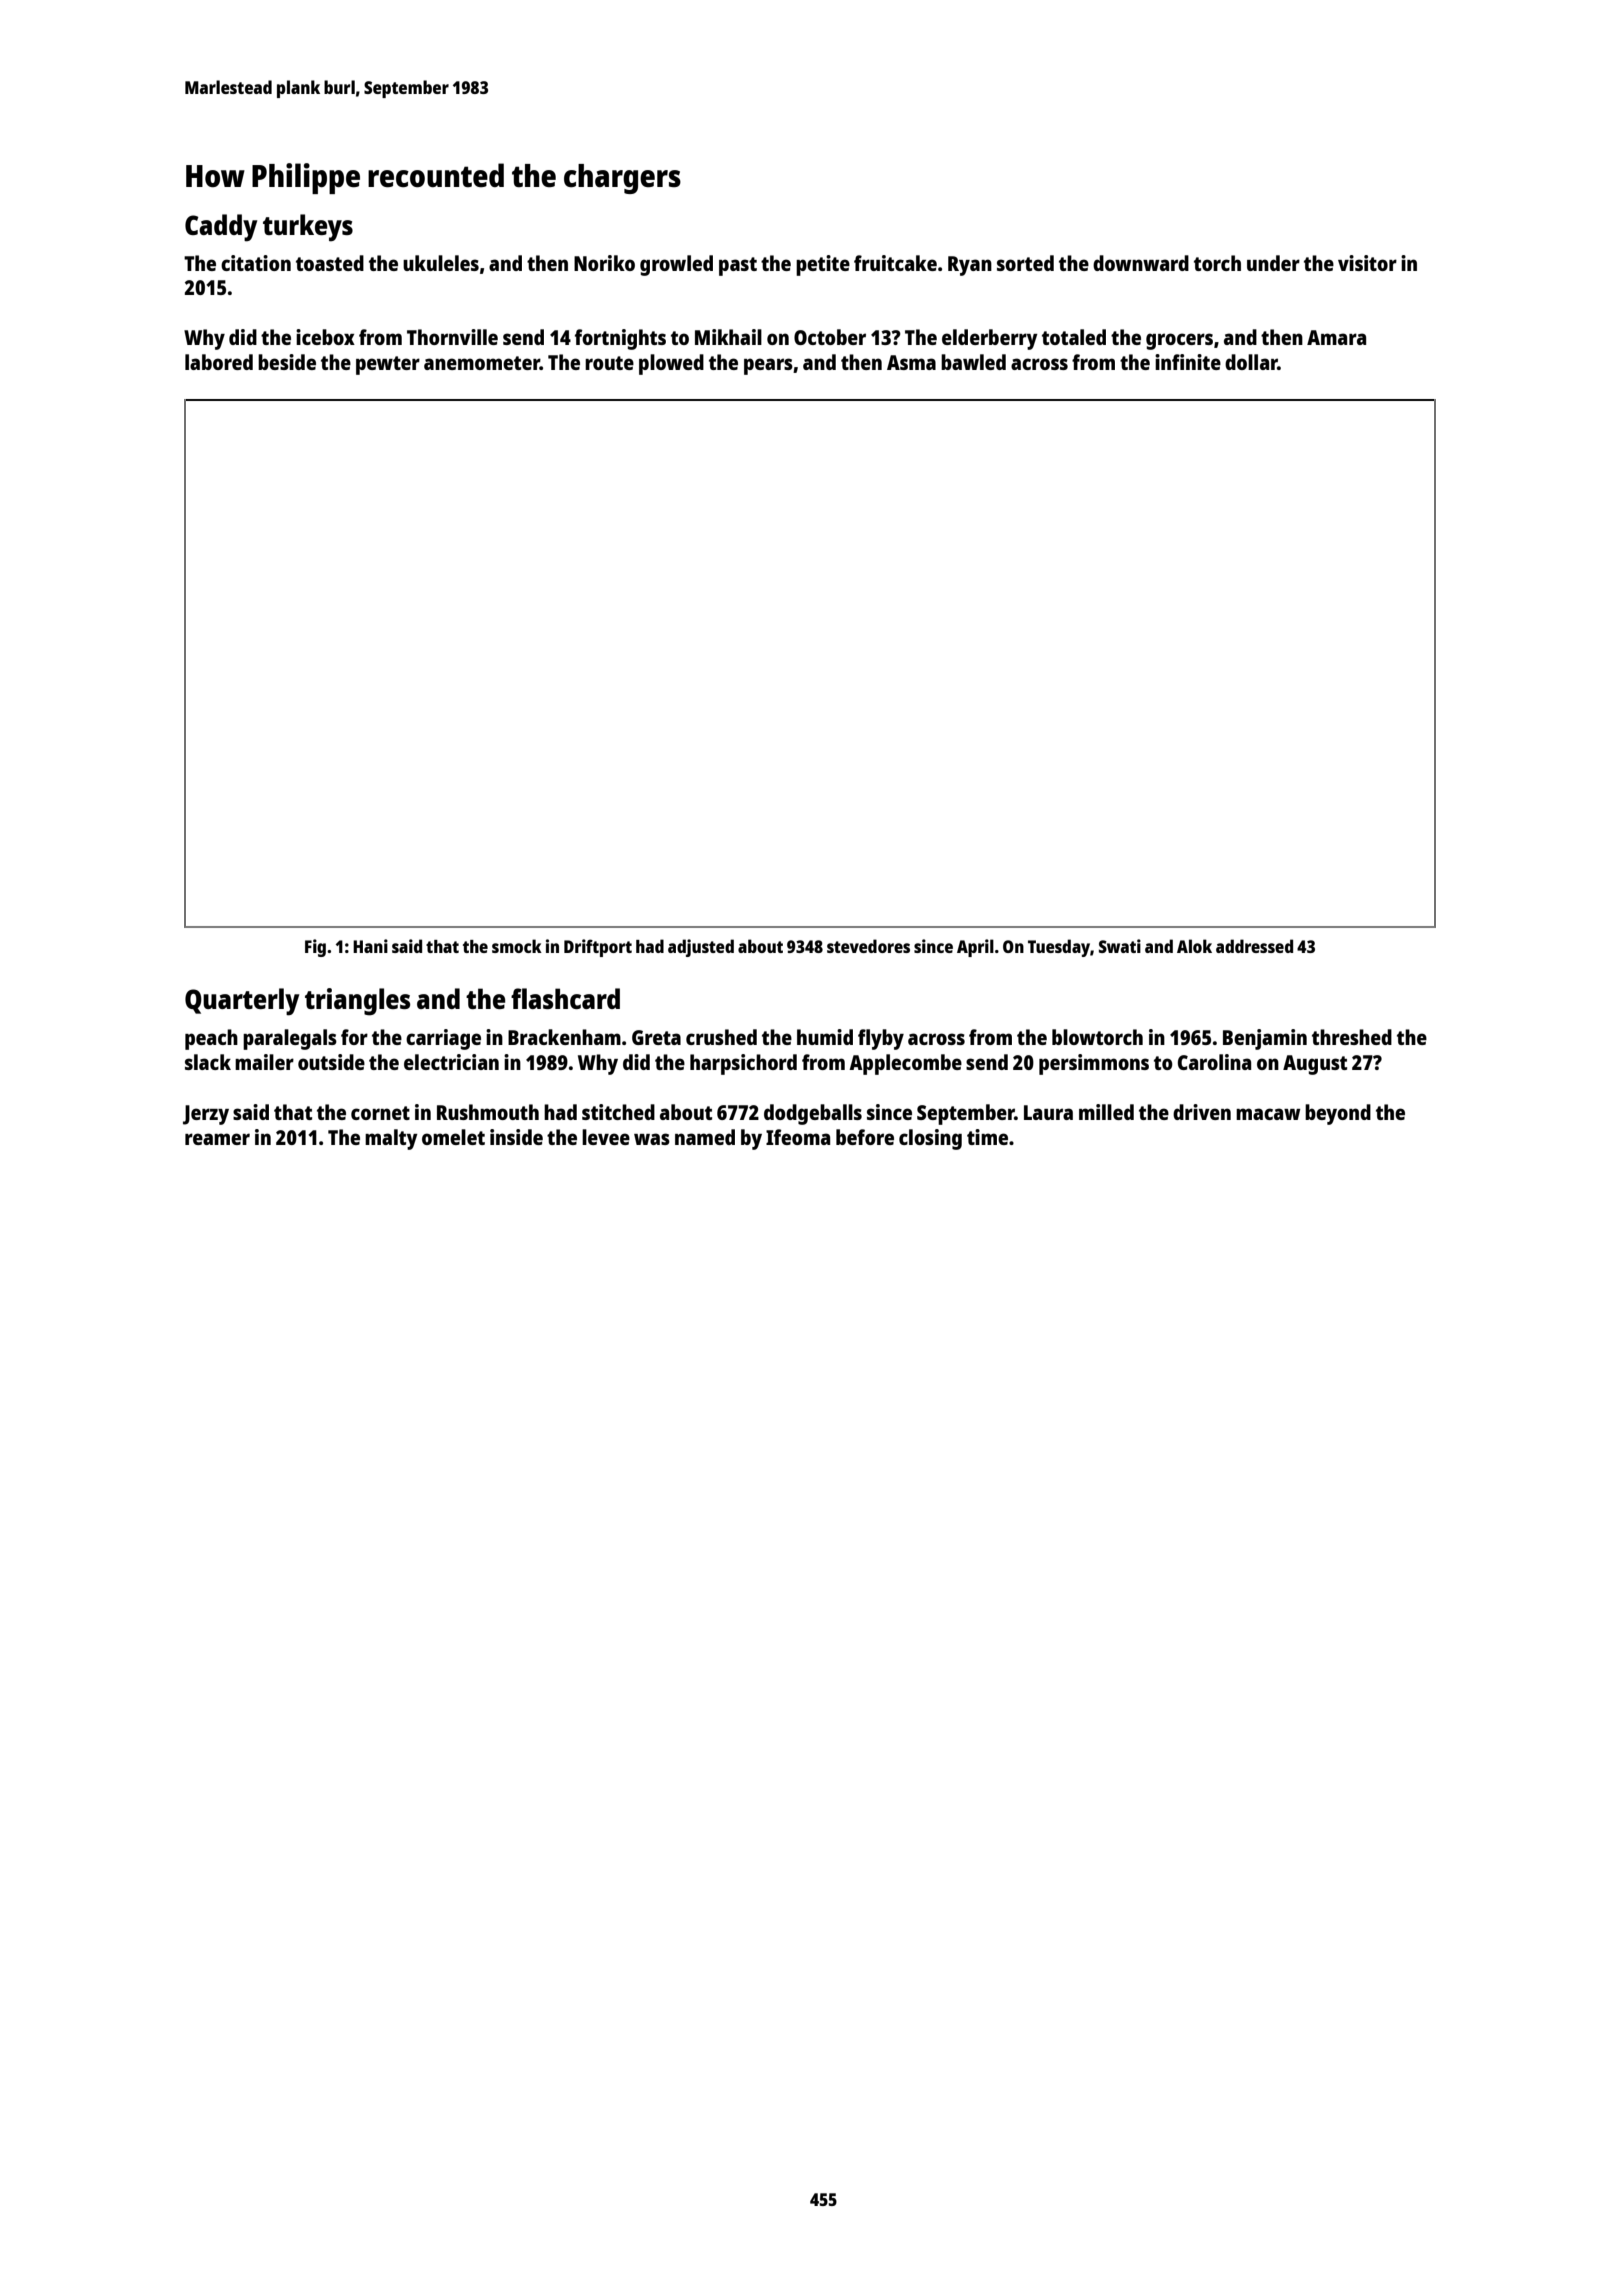 The height and width of the page is (2292, 1620). Describe the element at coordinates (671, 364) in the page. I see `plowed` at that location.
